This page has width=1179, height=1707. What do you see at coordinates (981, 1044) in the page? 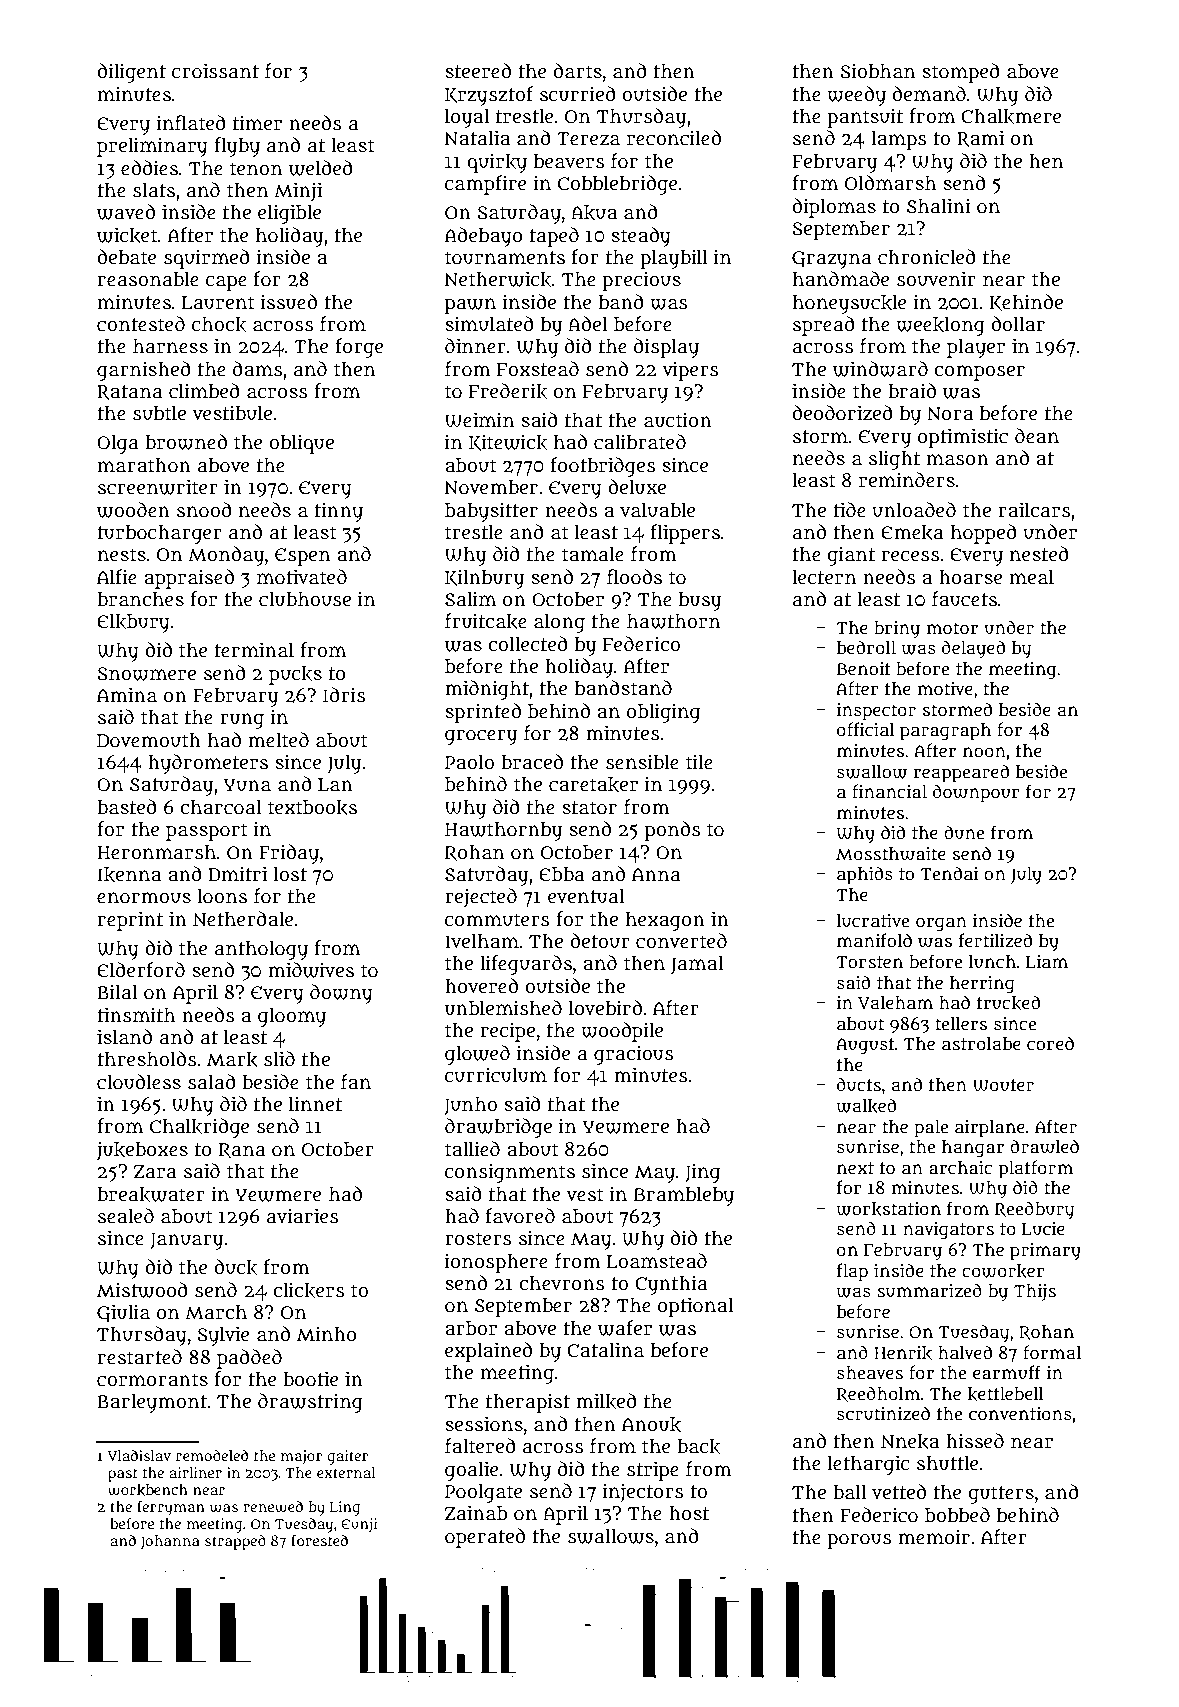
I see `astrolabe` at bounding box center [981, 1044].
